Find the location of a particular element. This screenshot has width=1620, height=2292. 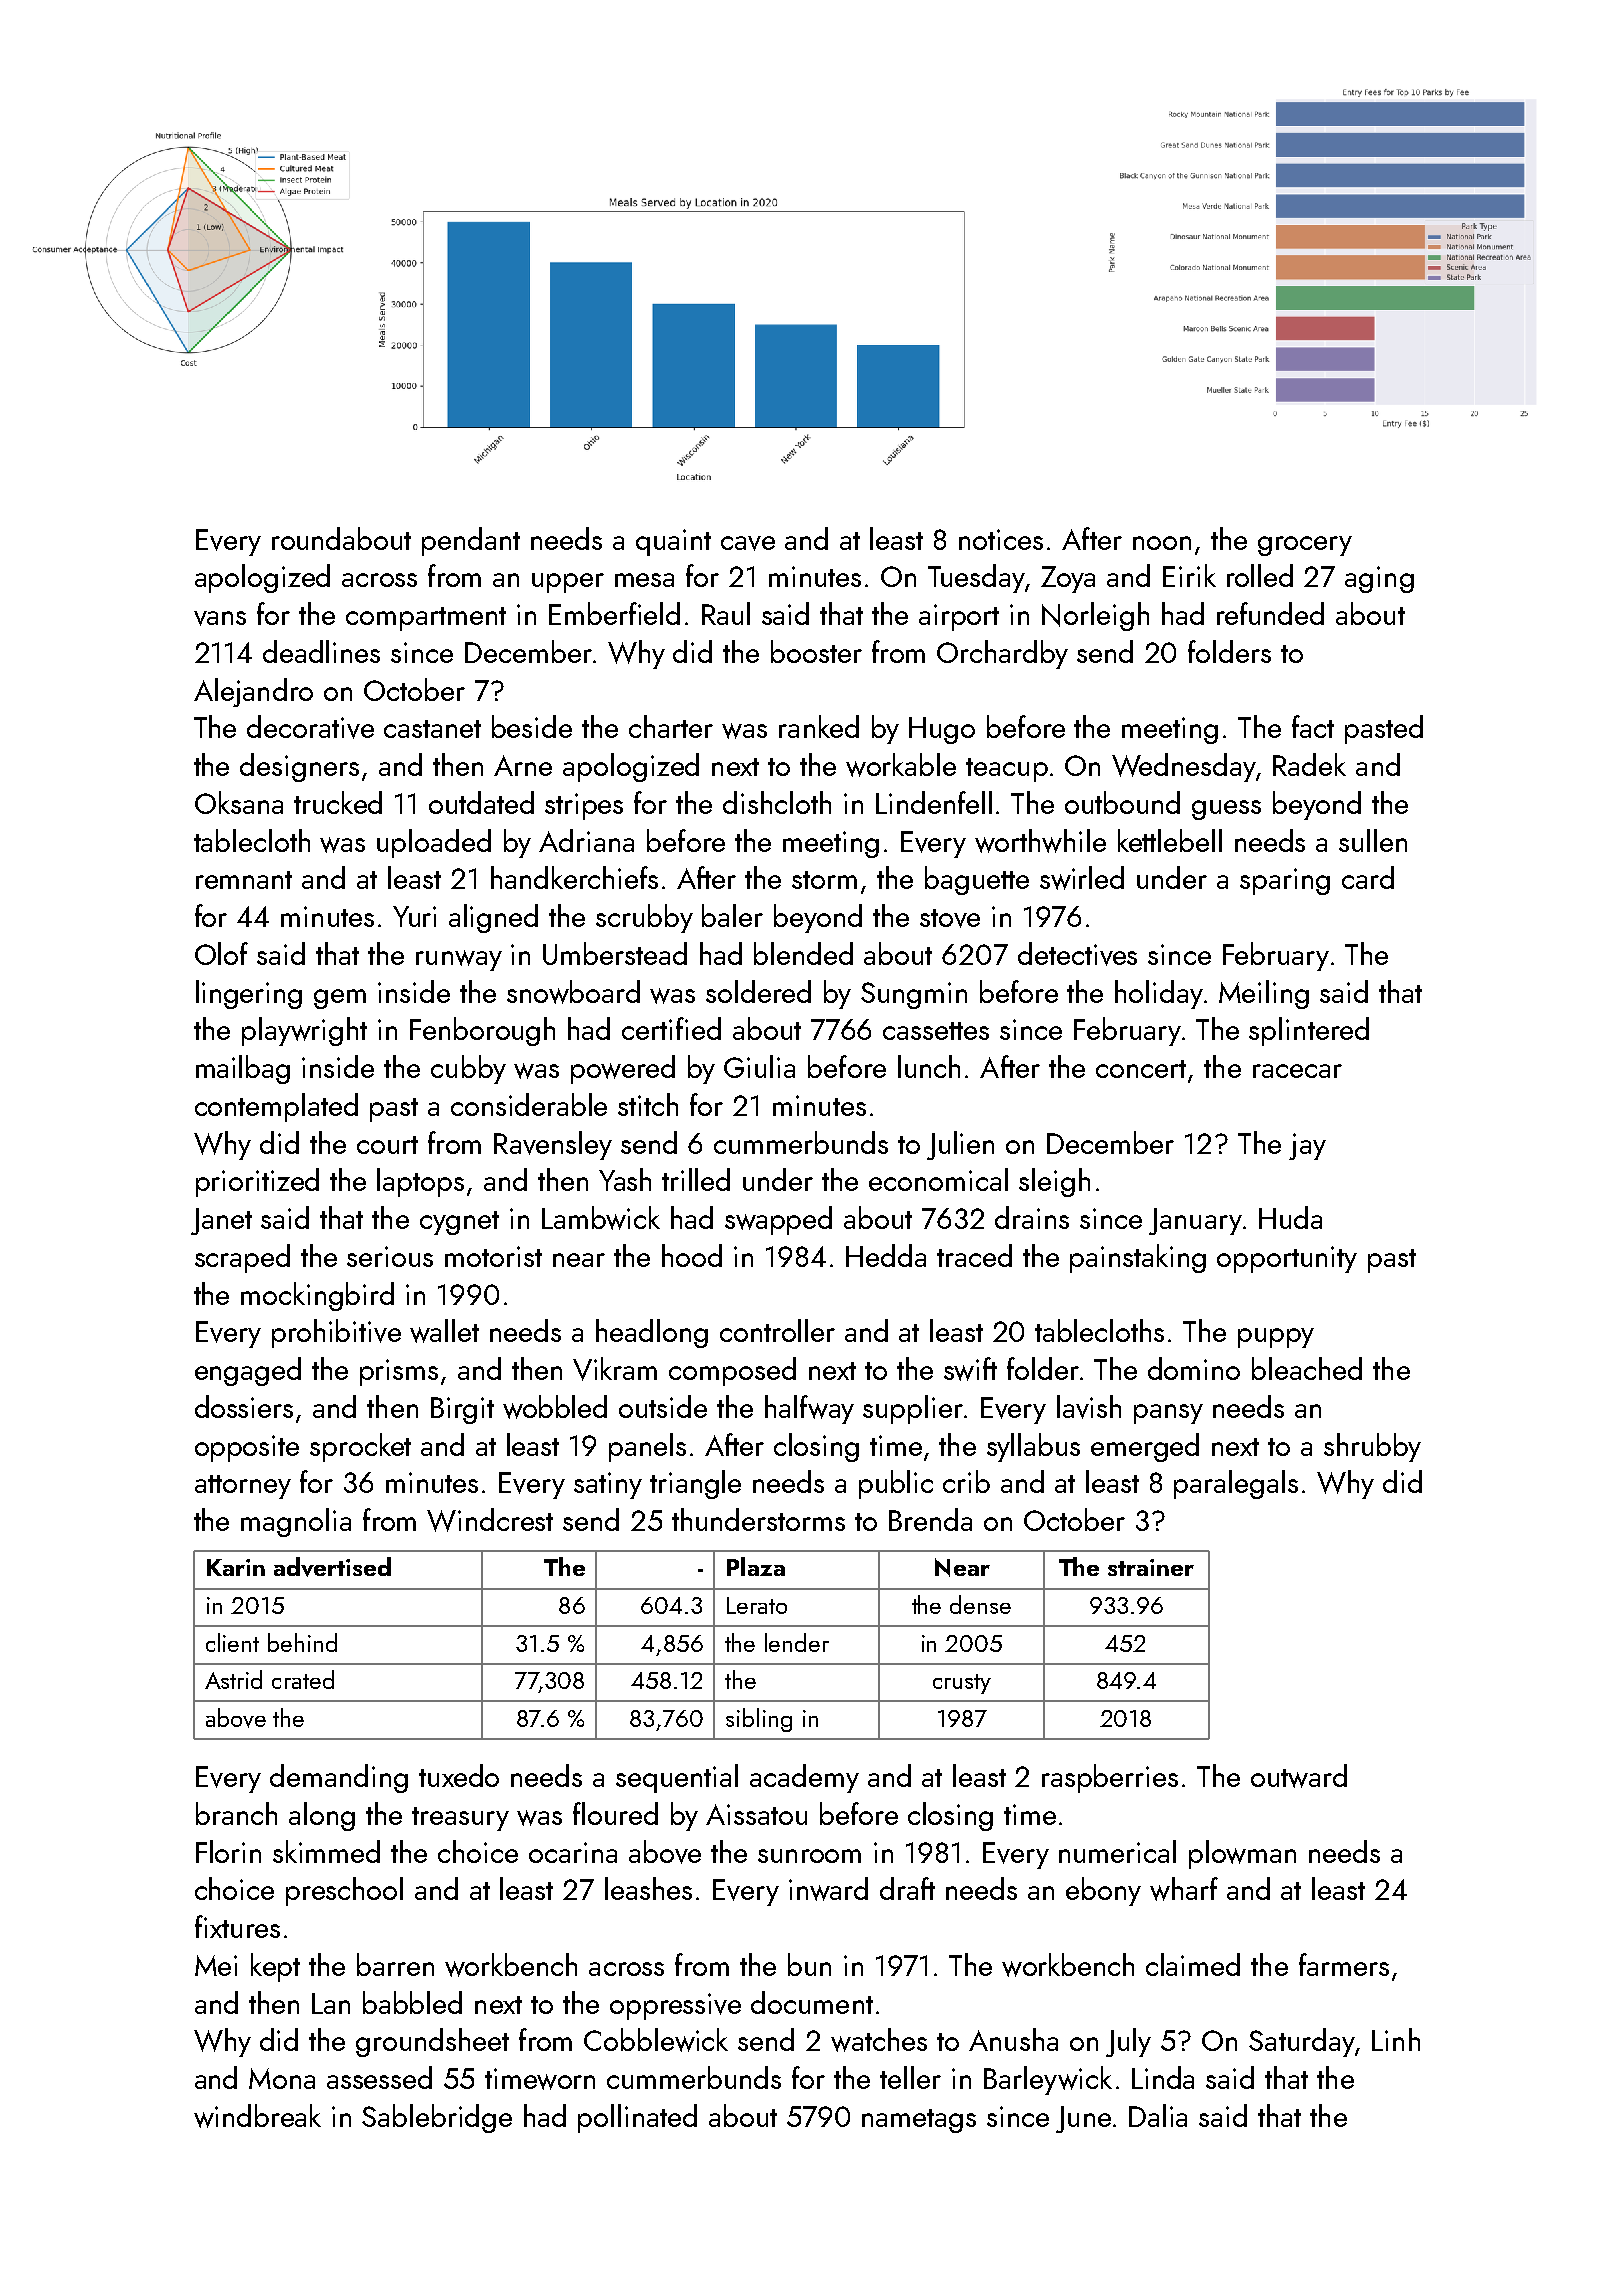

treasury is located at coordinates (460, 1819).
